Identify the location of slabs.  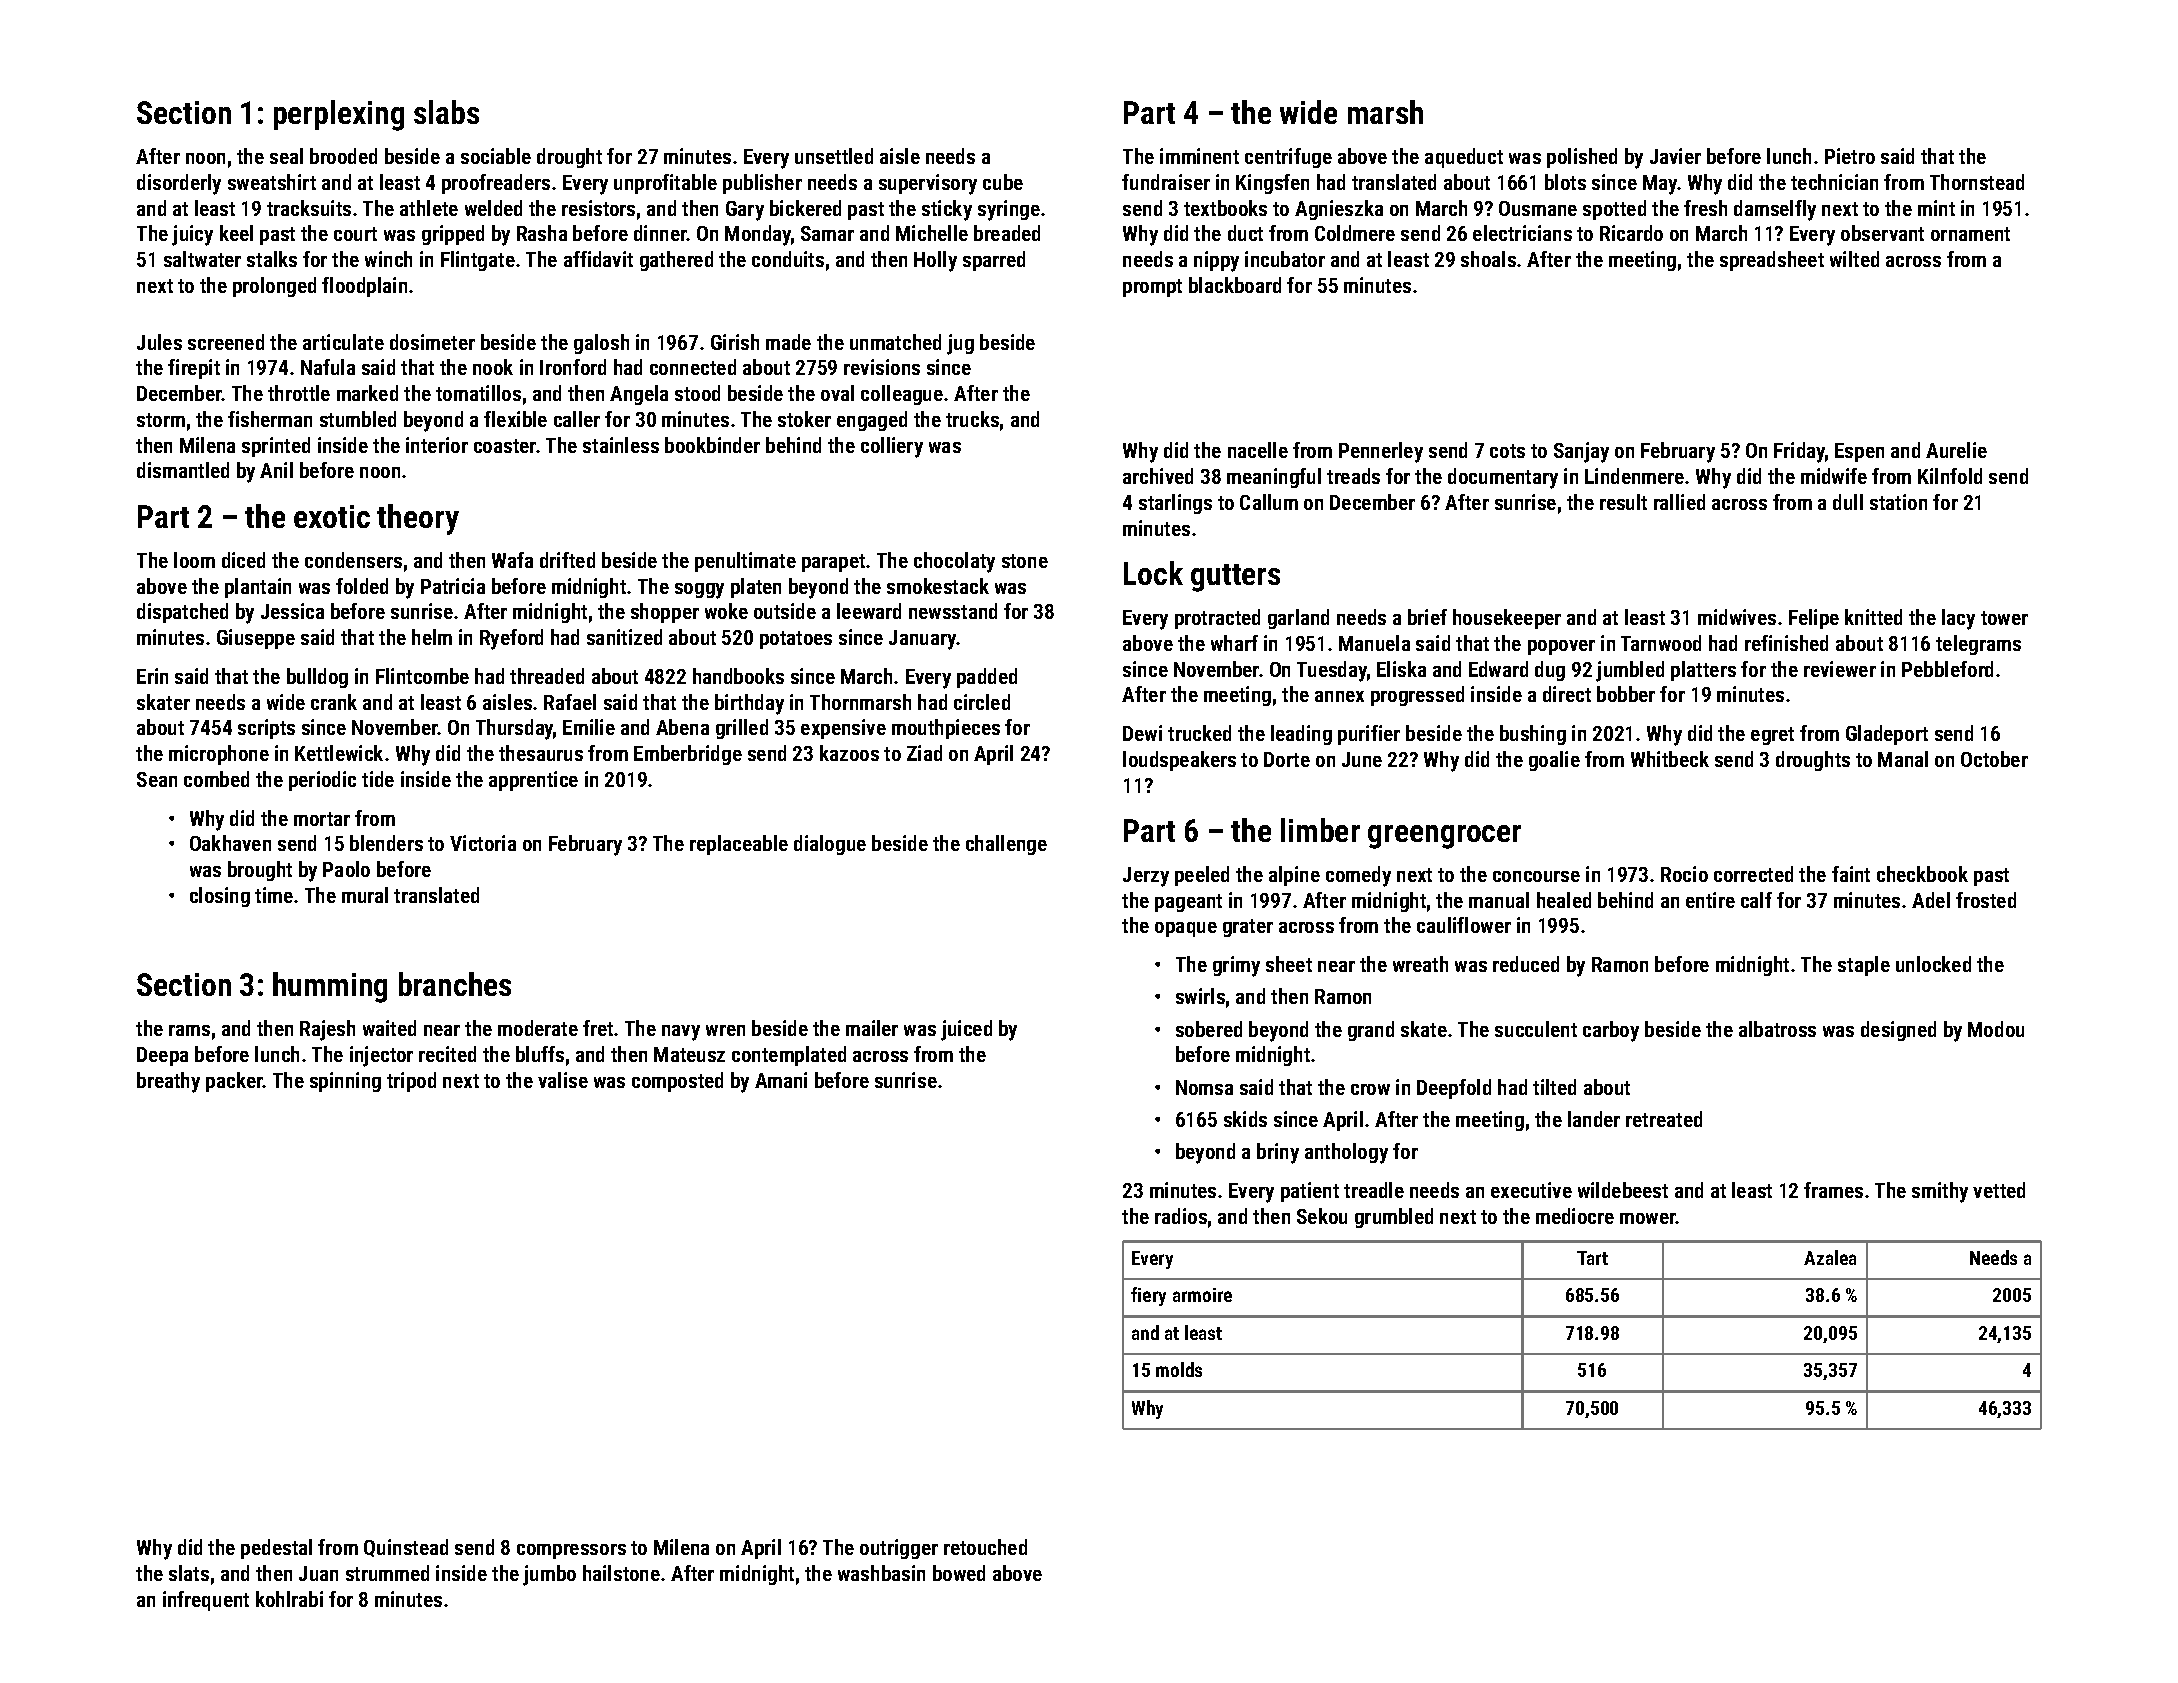
(446, 112).
